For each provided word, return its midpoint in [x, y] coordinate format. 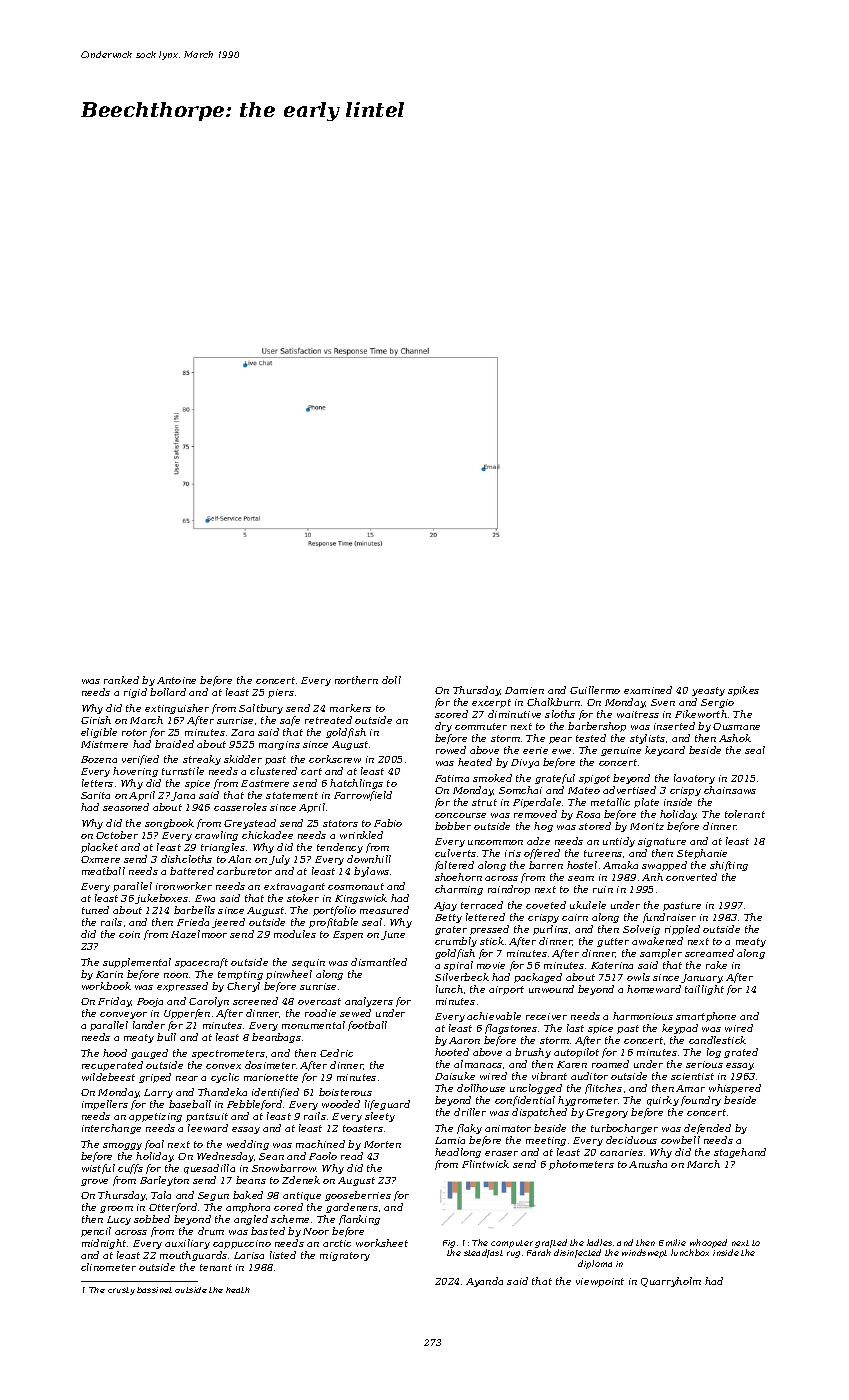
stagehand [740, 1153]
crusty [121, 1291]
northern [356, 680]
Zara [242, 732]
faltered [454, 866]
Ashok [735, 738]
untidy [619, 842]
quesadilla [209, 1169]
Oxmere [100, 859]
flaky [469, 1129]
